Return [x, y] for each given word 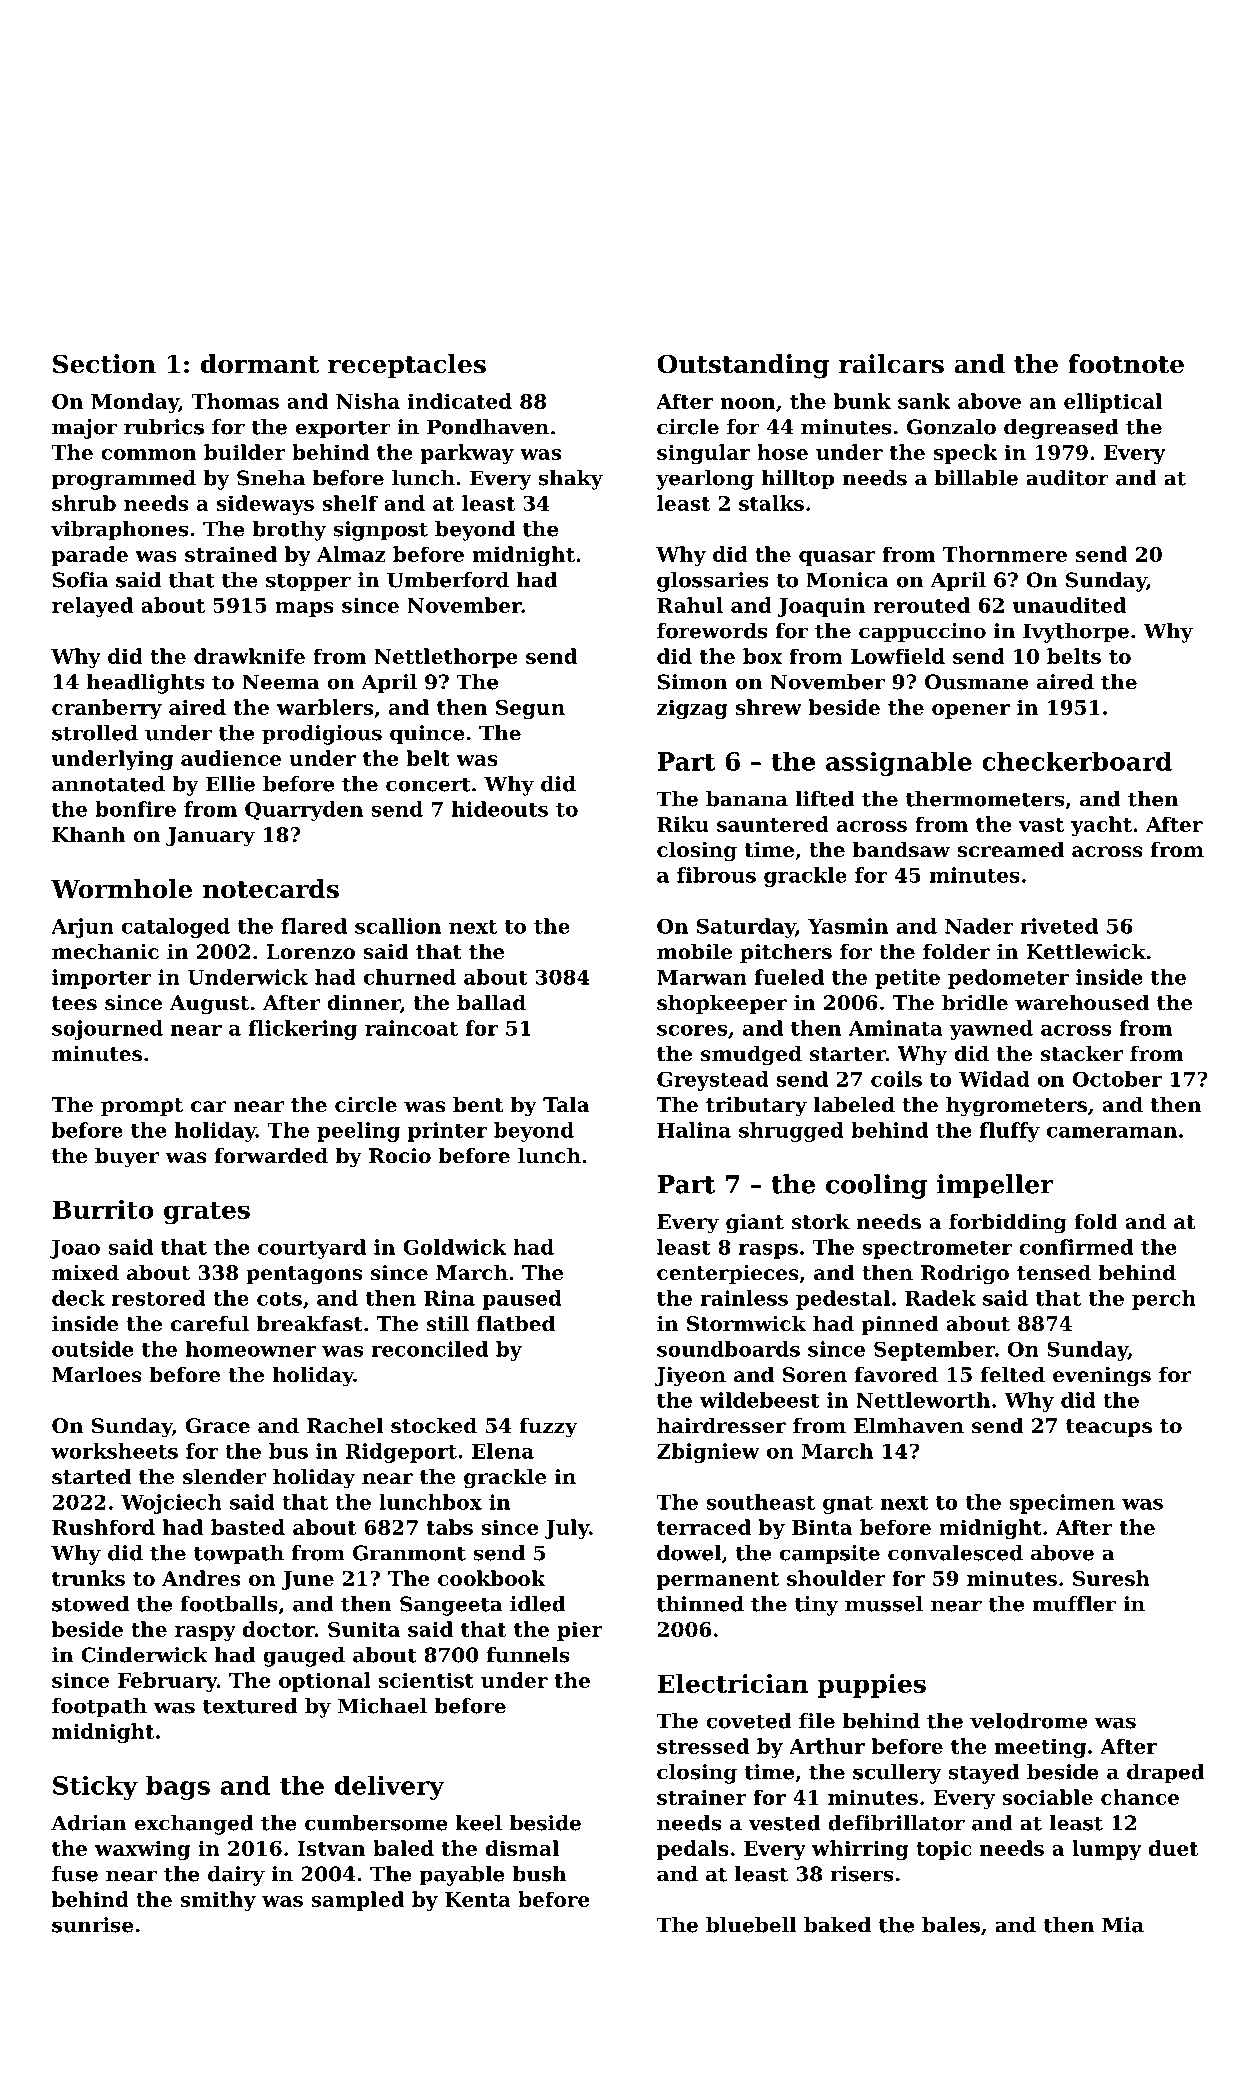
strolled [95, 733]
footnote [1126, 364]
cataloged [176, 928]
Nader [979, 926]
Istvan [331, 1848]
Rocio [400, 1156]
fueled [789, 977]
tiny [816, 1606]
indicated [460, 401]
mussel [884, 1604]
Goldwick [454, 1247]
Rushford [103, 1527]
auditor [1067, 478]
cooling [876, 1186]
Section [104, 364]
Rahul [690, 605]
